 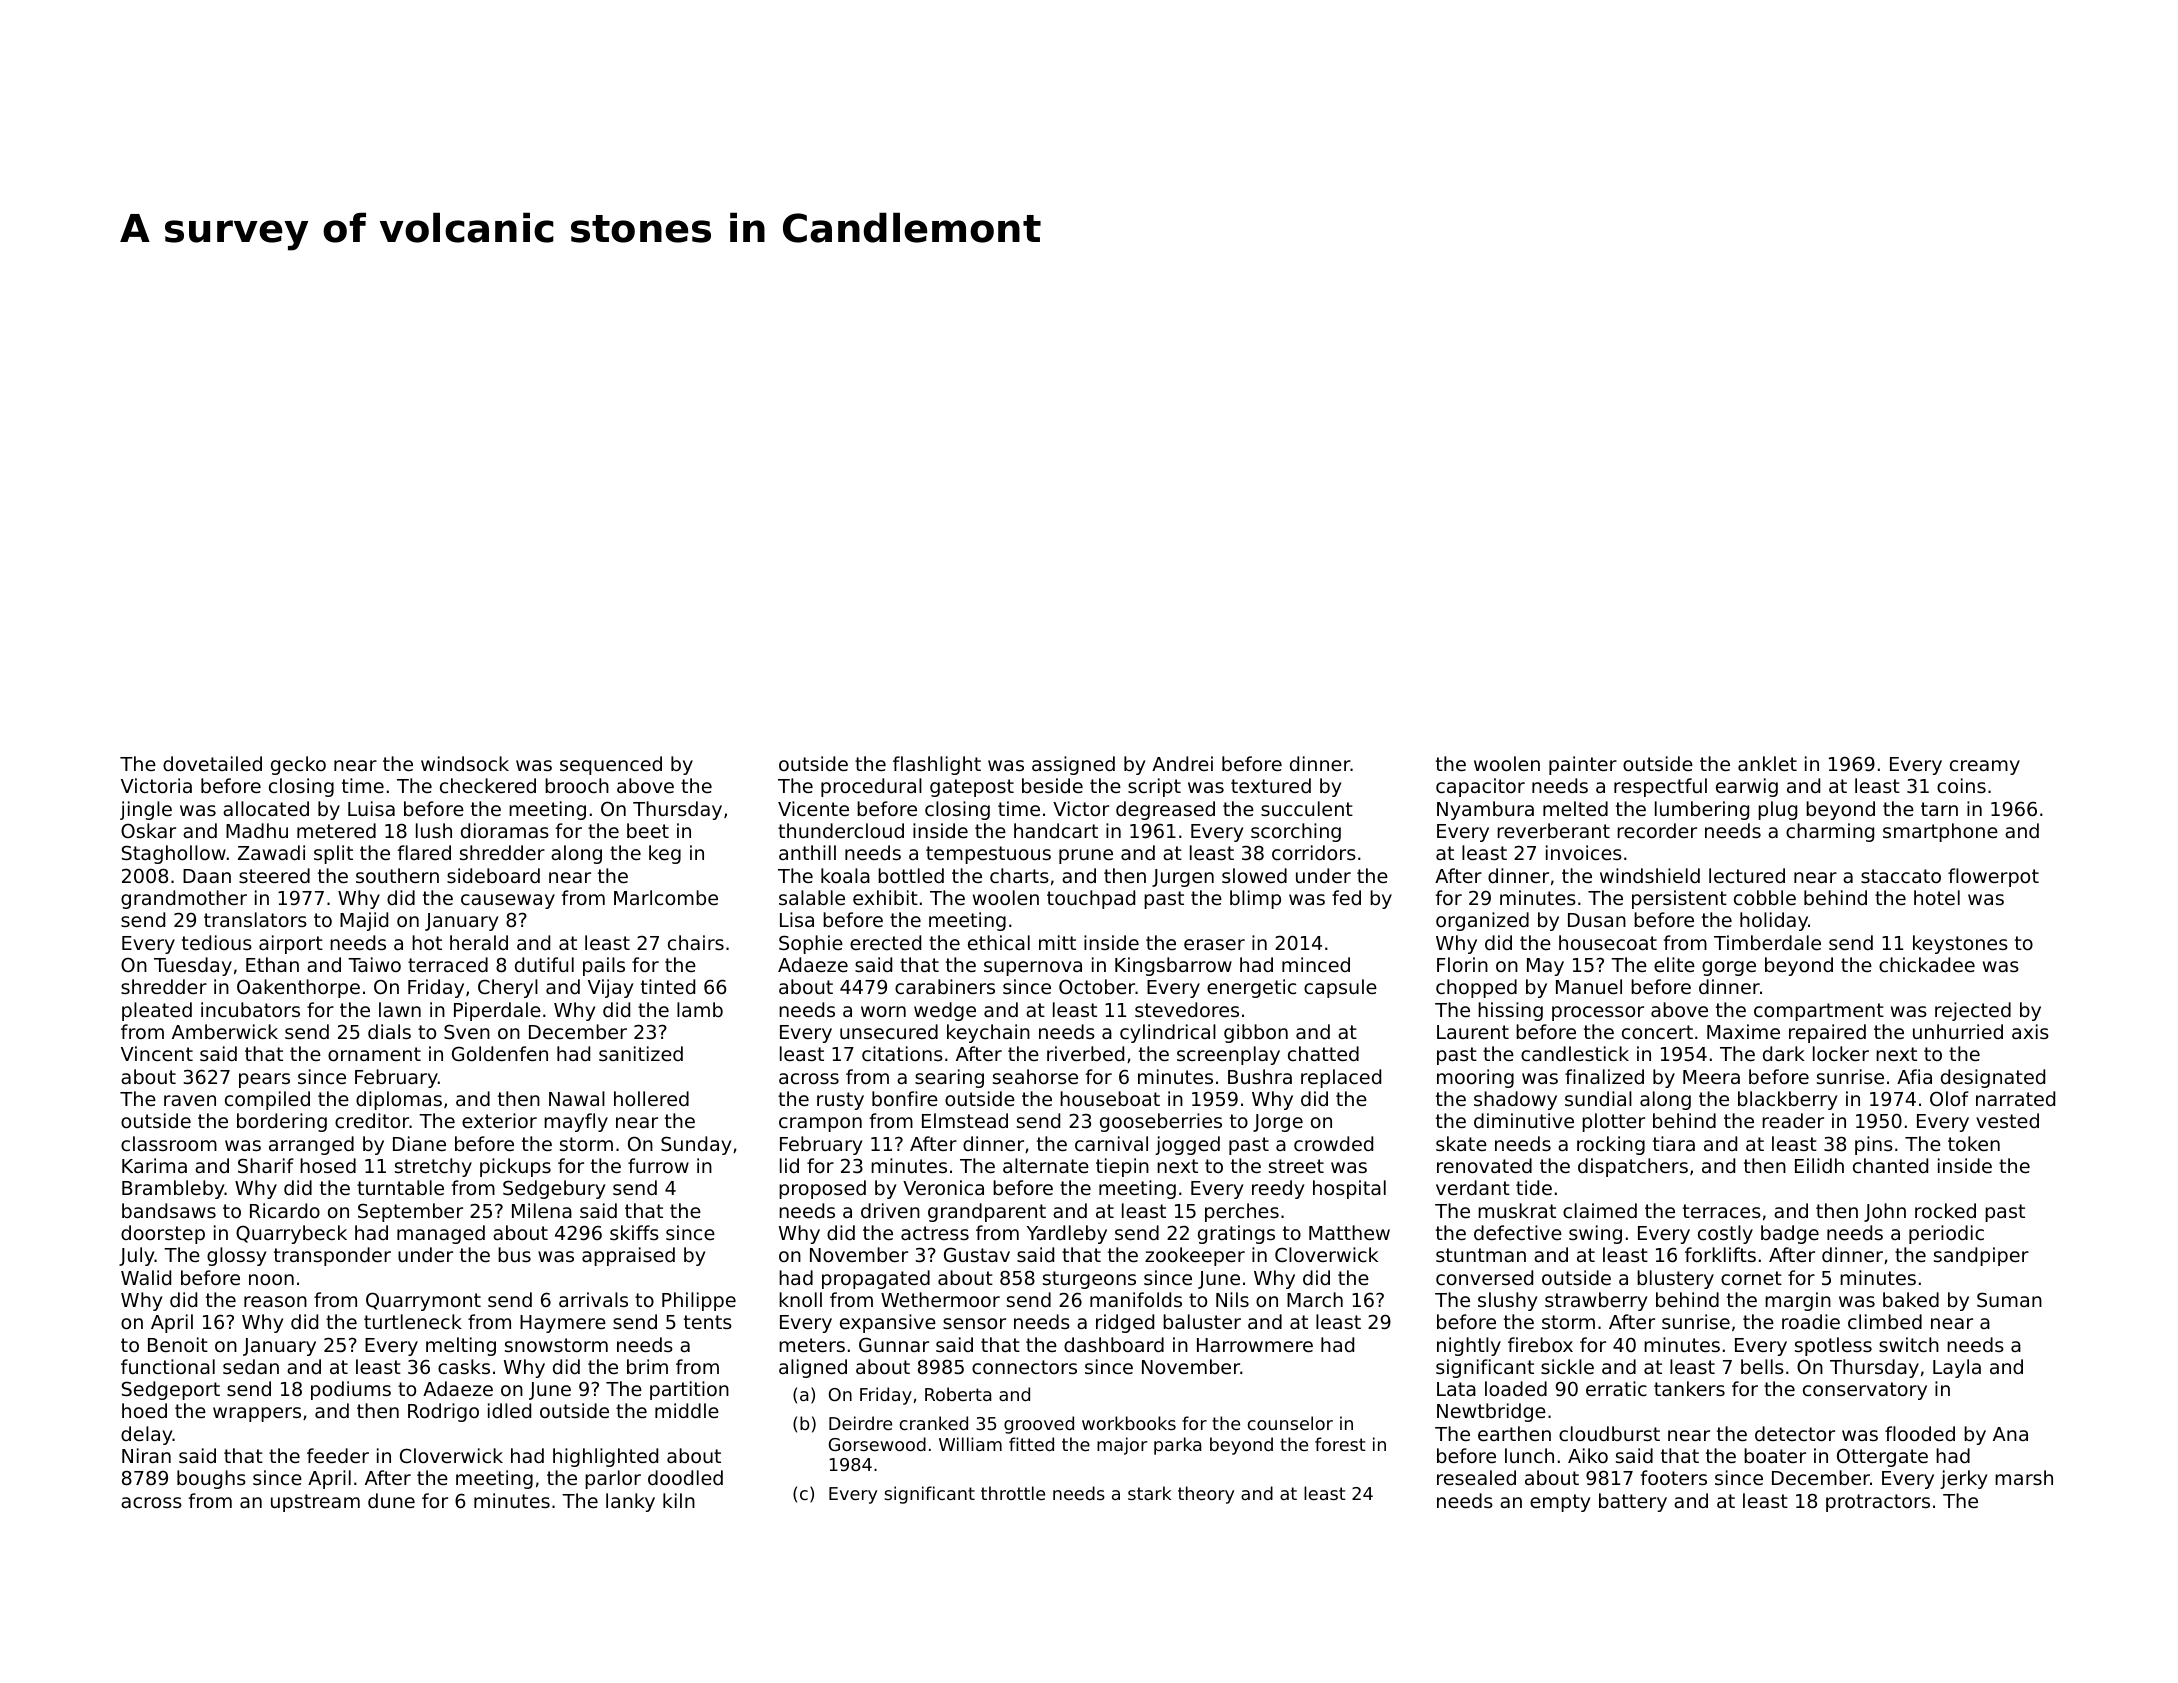 I want to click on dovetailed, so click(x=212, y=763).
